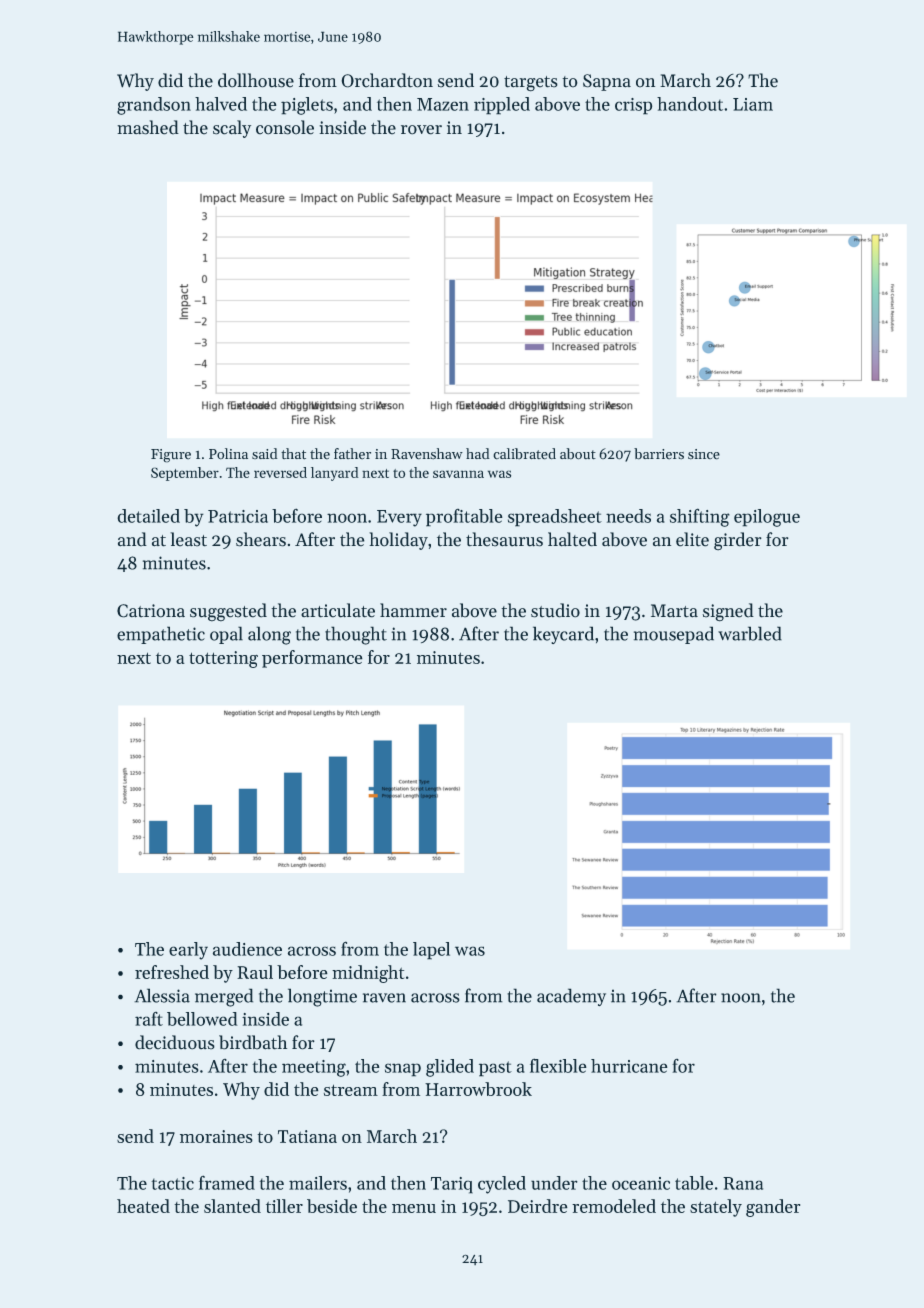 The height and width of the page is (1308, 924). Describe the element at coordinates (148, 127) in the page. I see `mashed` at that location.
